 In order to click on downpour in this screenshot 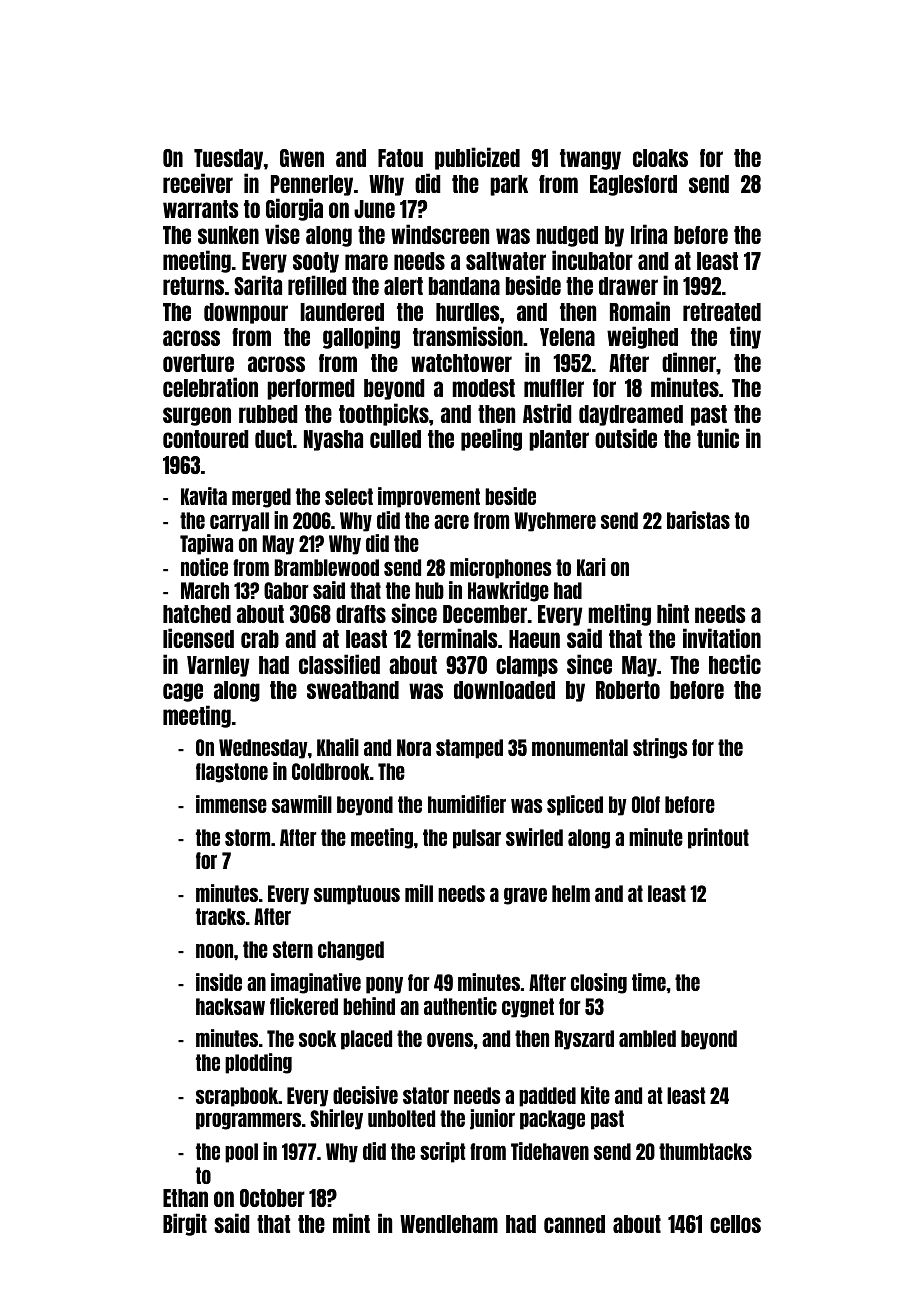, I will do `click(246, 313)`.
